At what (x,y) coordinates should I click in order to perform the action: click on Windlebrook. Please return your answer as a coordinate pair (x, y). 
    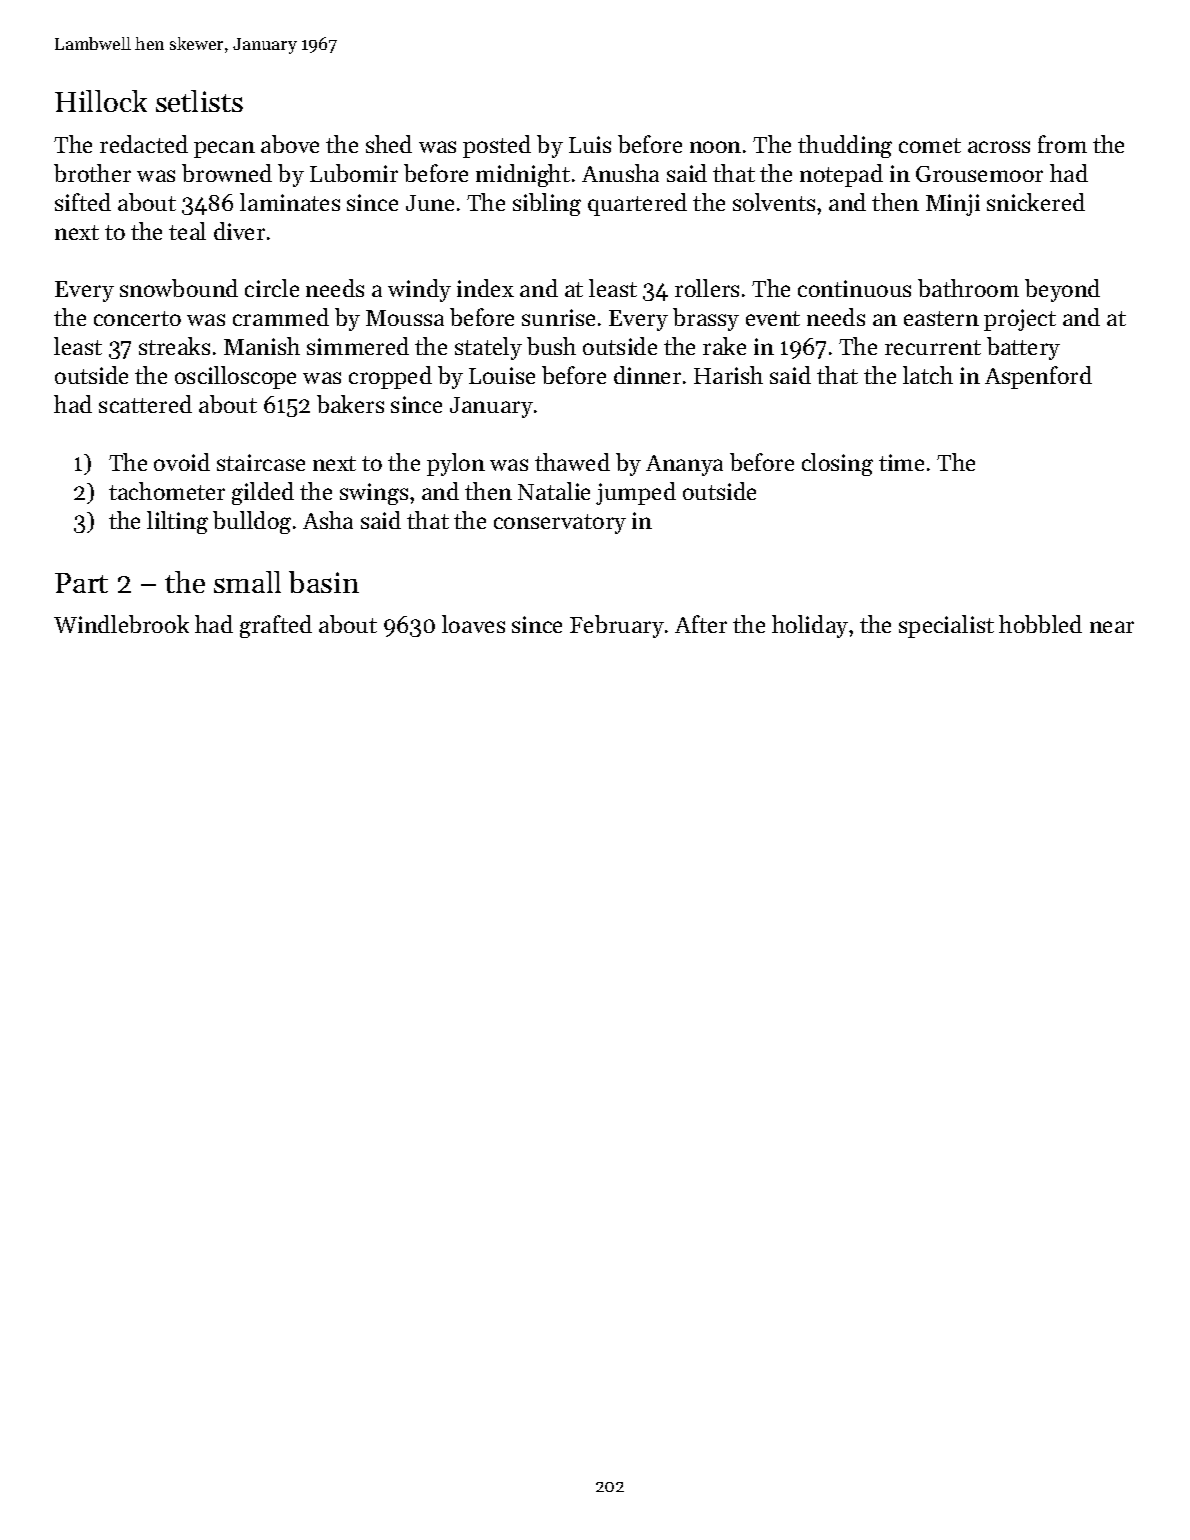
    Looking at the image, I should click on (121, 624).
